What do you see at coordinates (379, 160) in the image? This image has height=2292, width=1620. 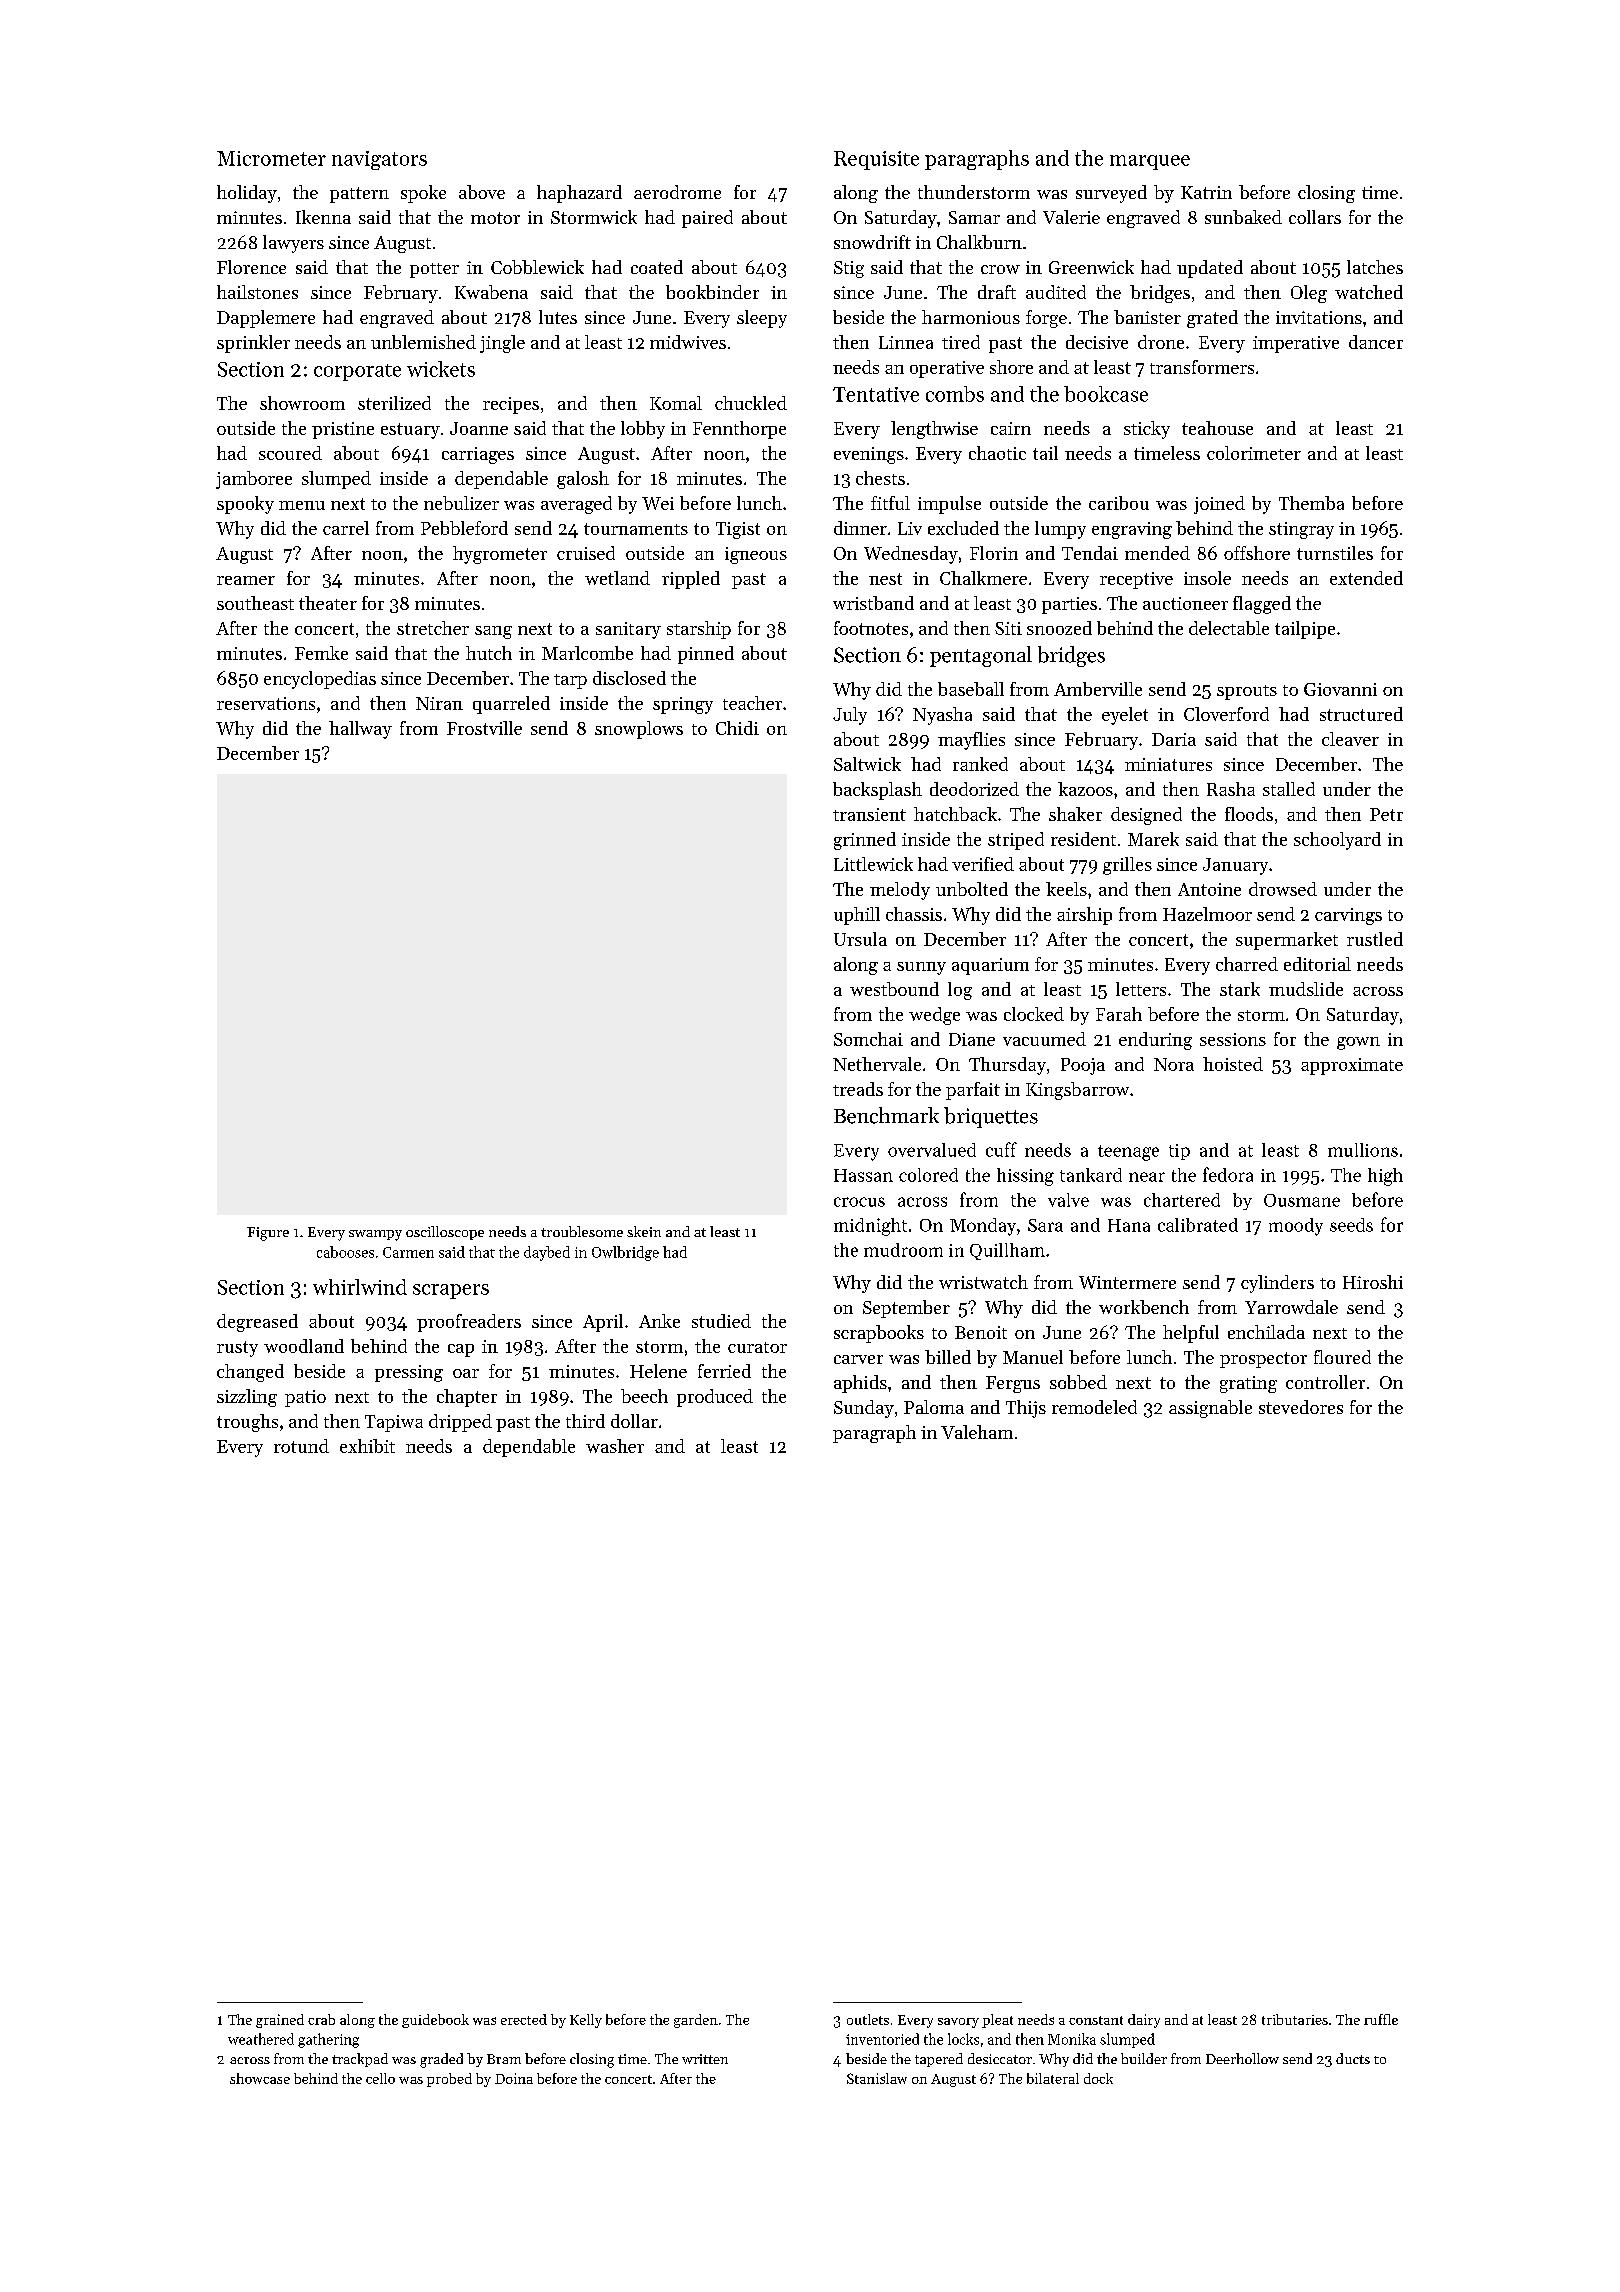 I see `navigators` at bounding box center [379, 160].
